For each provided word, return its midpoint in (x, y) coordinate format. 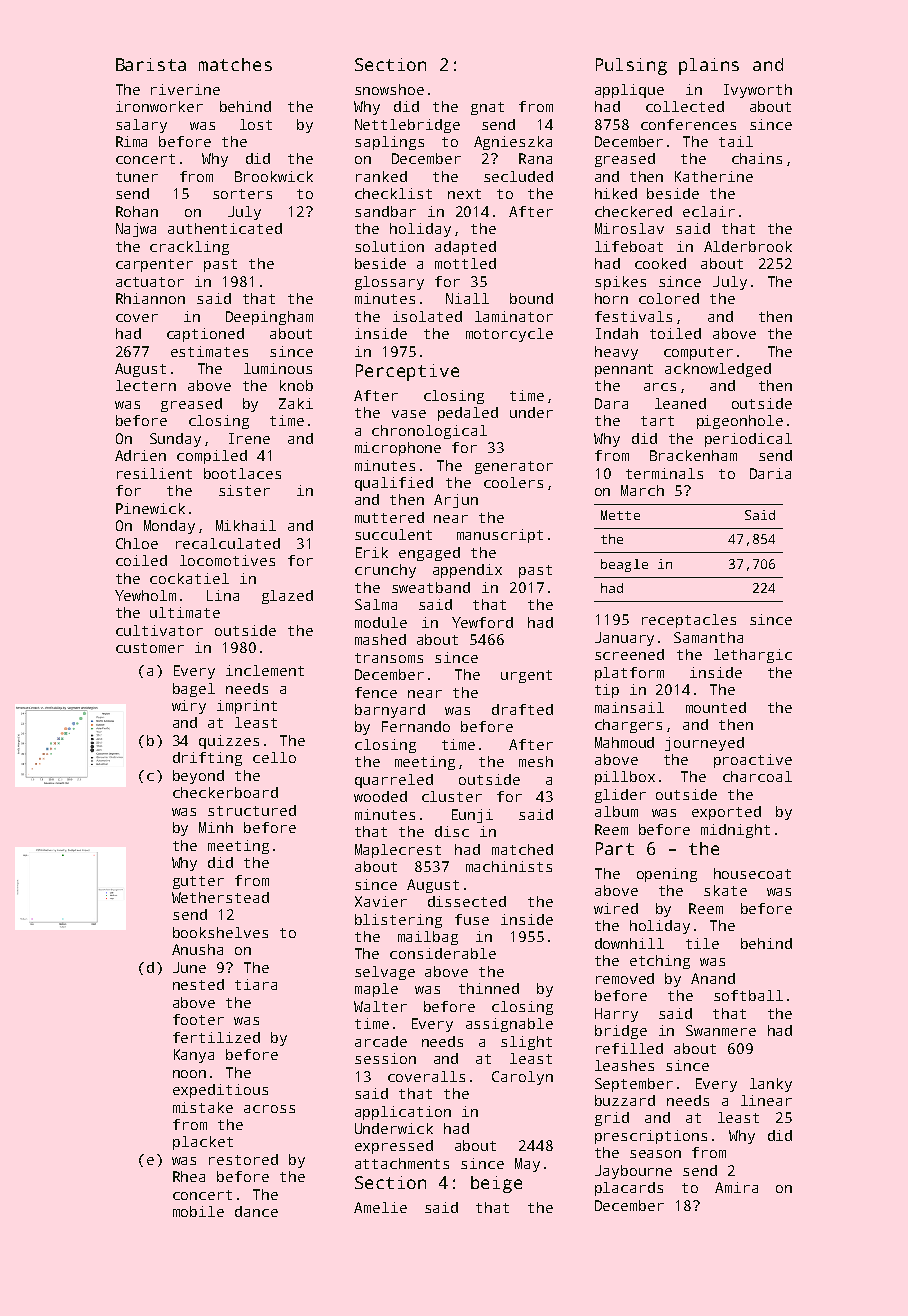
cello (274, 757)
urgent (526, 676)
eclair (709, 211)
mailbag (428, 938)
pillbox (625, 778)
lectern (146, 385)
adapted (465, 248)
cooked (660, 263)
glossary (389, 283)
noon (189, 1074)
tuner (137, 177)
